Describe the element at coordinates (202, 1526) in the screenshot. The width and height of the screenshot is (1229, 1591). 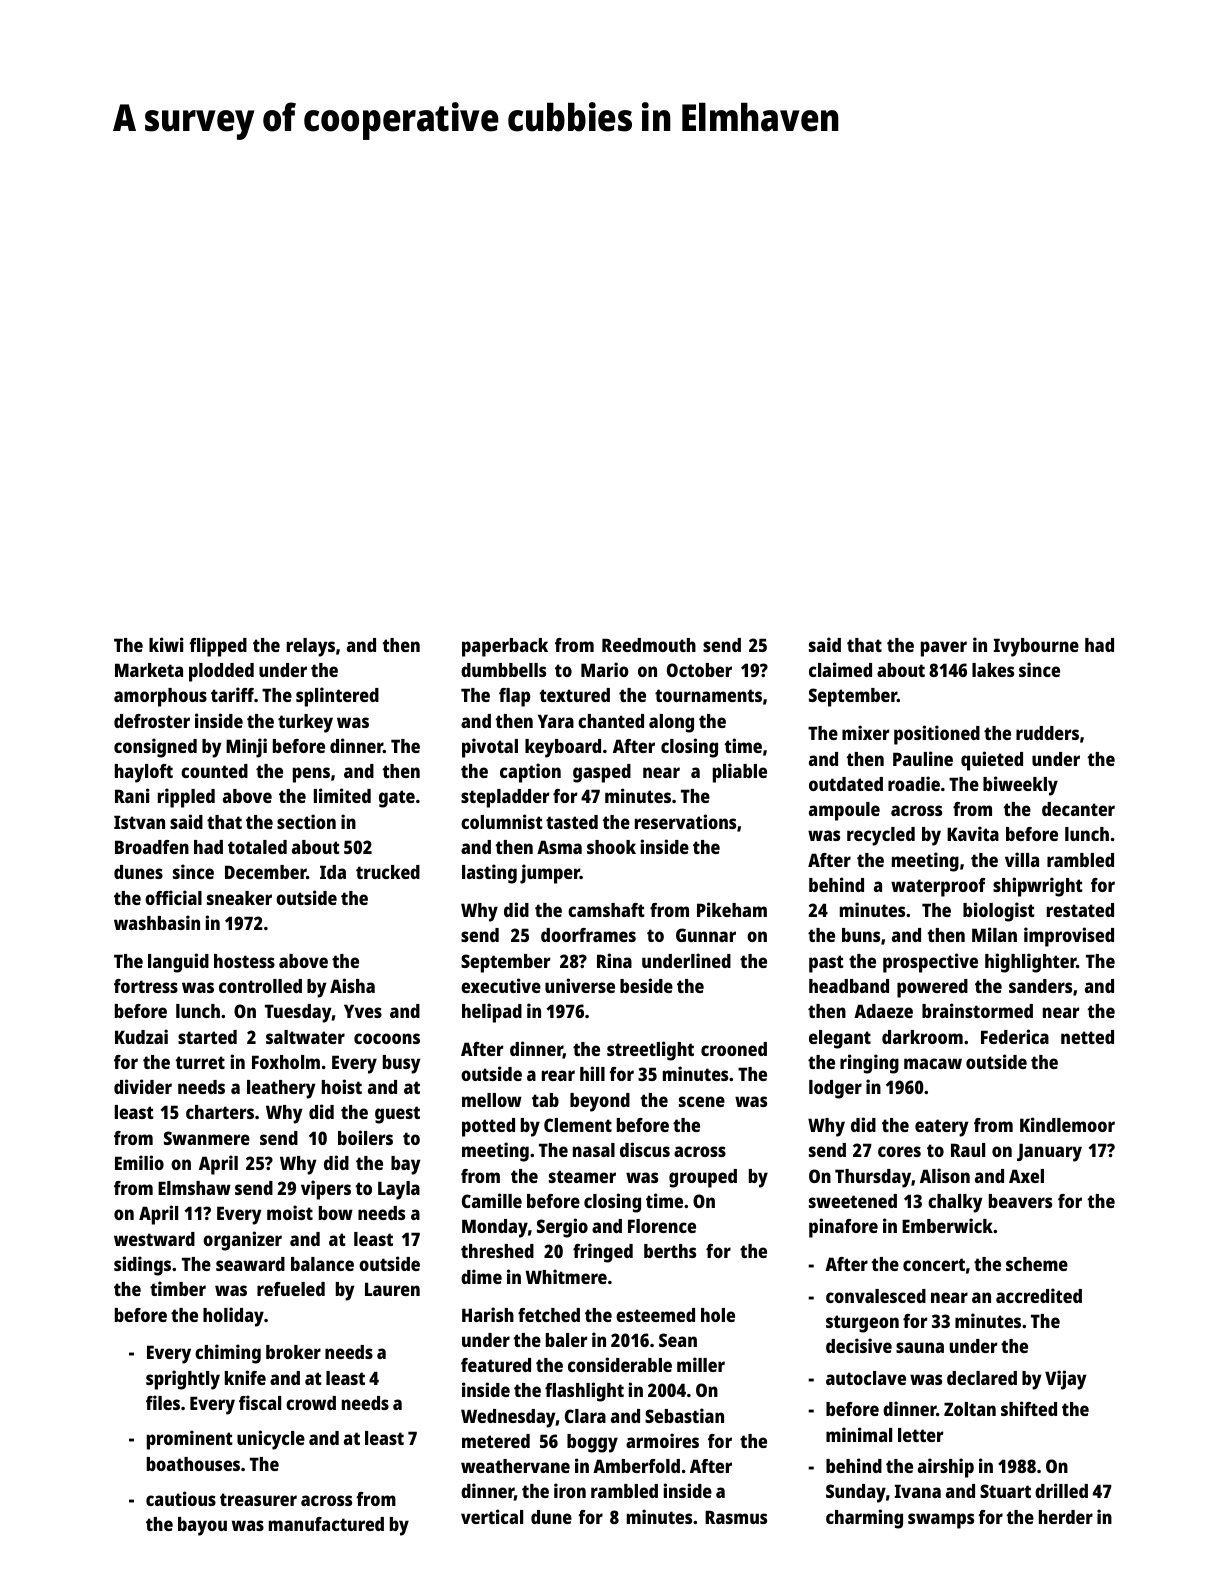
I see `bayou` at that location.
